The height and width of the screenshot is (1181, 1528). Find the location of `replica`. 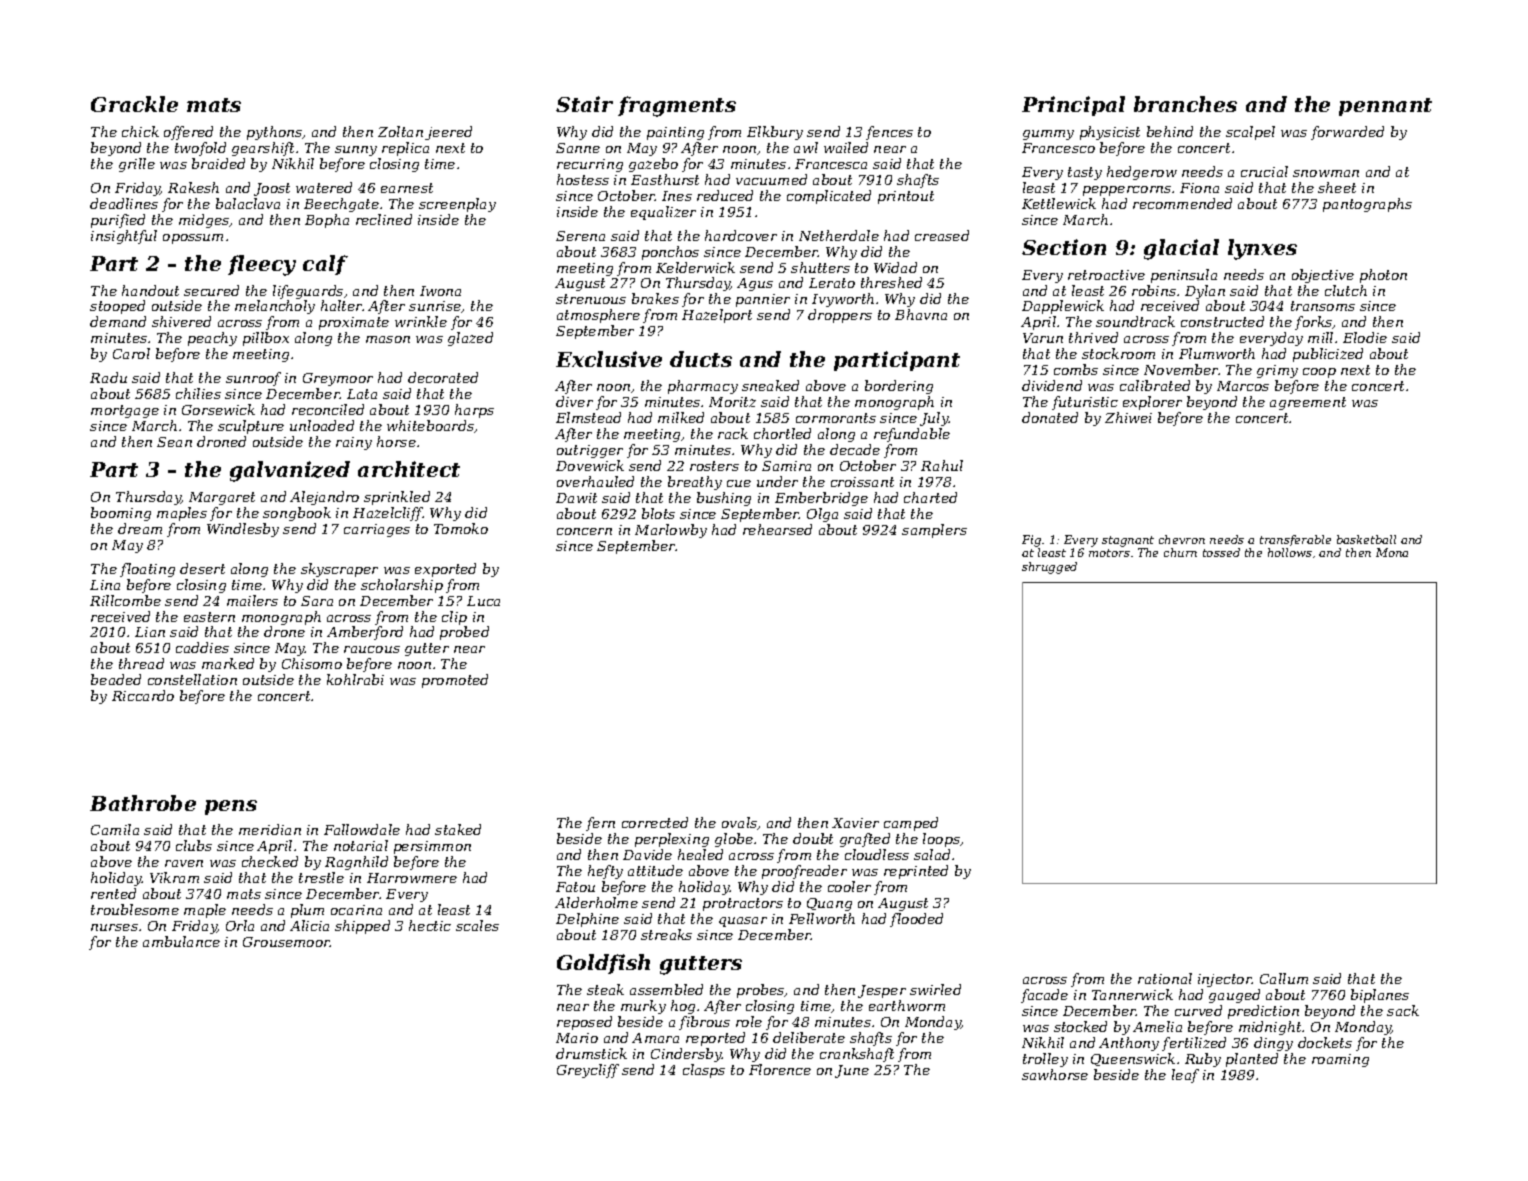

replica is located at coordinates (405, 149).
